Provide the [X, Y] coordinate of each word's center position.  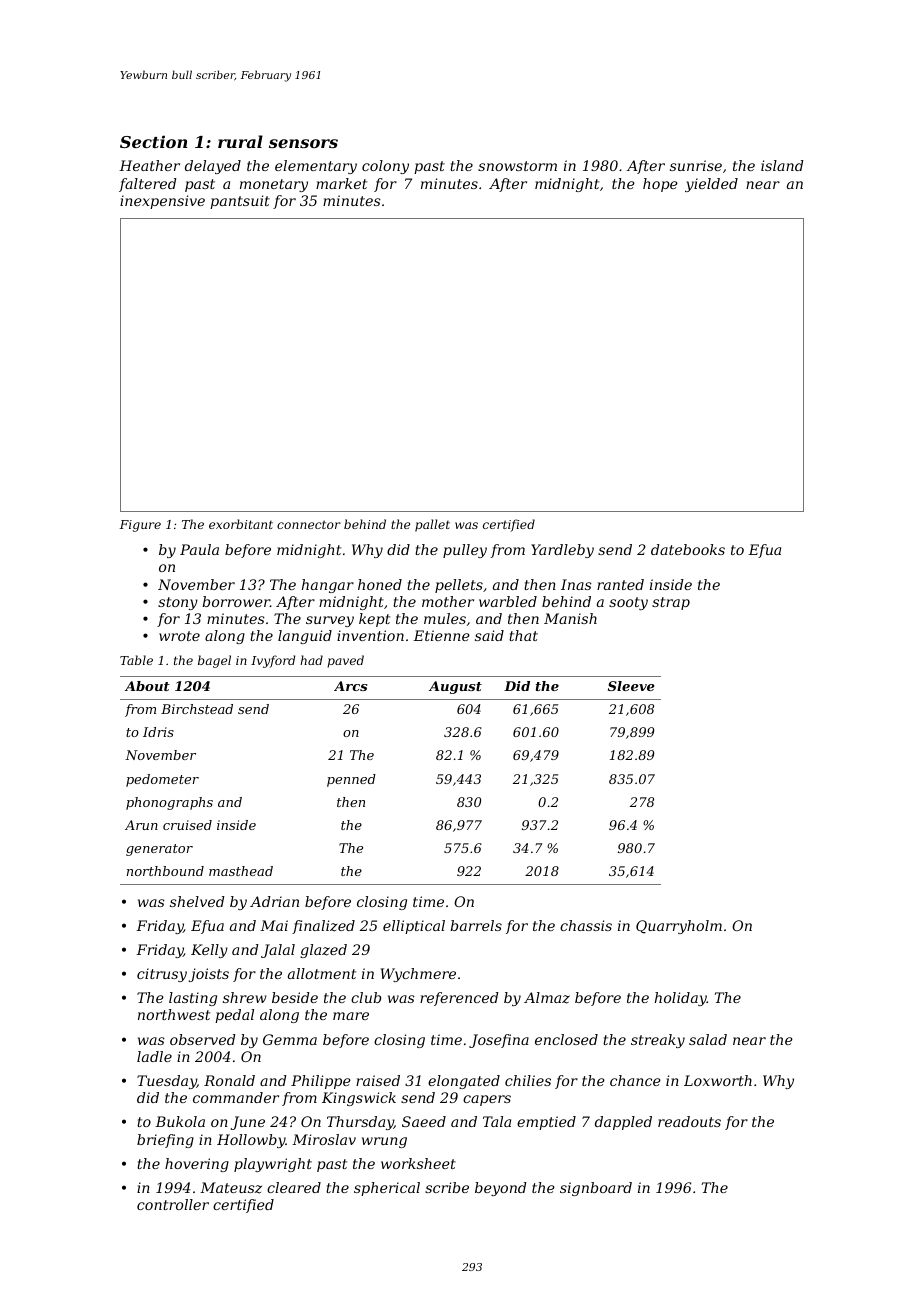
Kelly [209, 951]
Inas [576, 584]
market [341, 183]
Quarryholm [679, 927]
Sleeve [631, 686]
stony [178, 603]
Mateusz [231, 1188]
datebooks [688, 549]
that [523, 635]
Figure [140, 526]
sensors [303, 143]
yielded [711, 185]
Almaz [547, 998]
